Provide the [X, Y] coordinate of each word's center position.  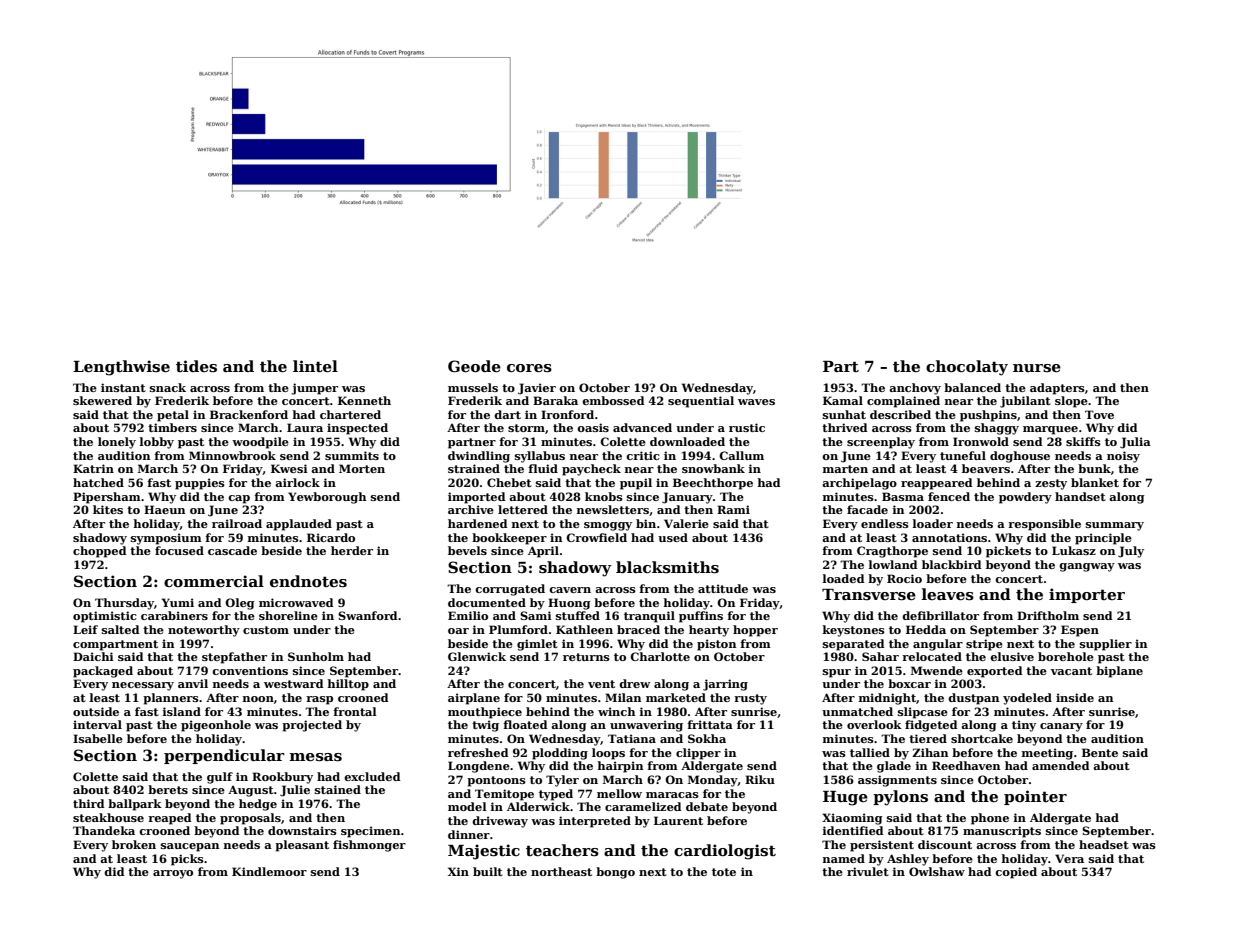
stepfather [234, 658]
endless [885, 523]
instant [123, 387]
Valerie [686, 523]
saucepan [190, 847]
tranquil [649, 617]
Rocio [904, 578]
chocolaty [967, 368]
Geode [474, 366]
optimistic [105, 617]
